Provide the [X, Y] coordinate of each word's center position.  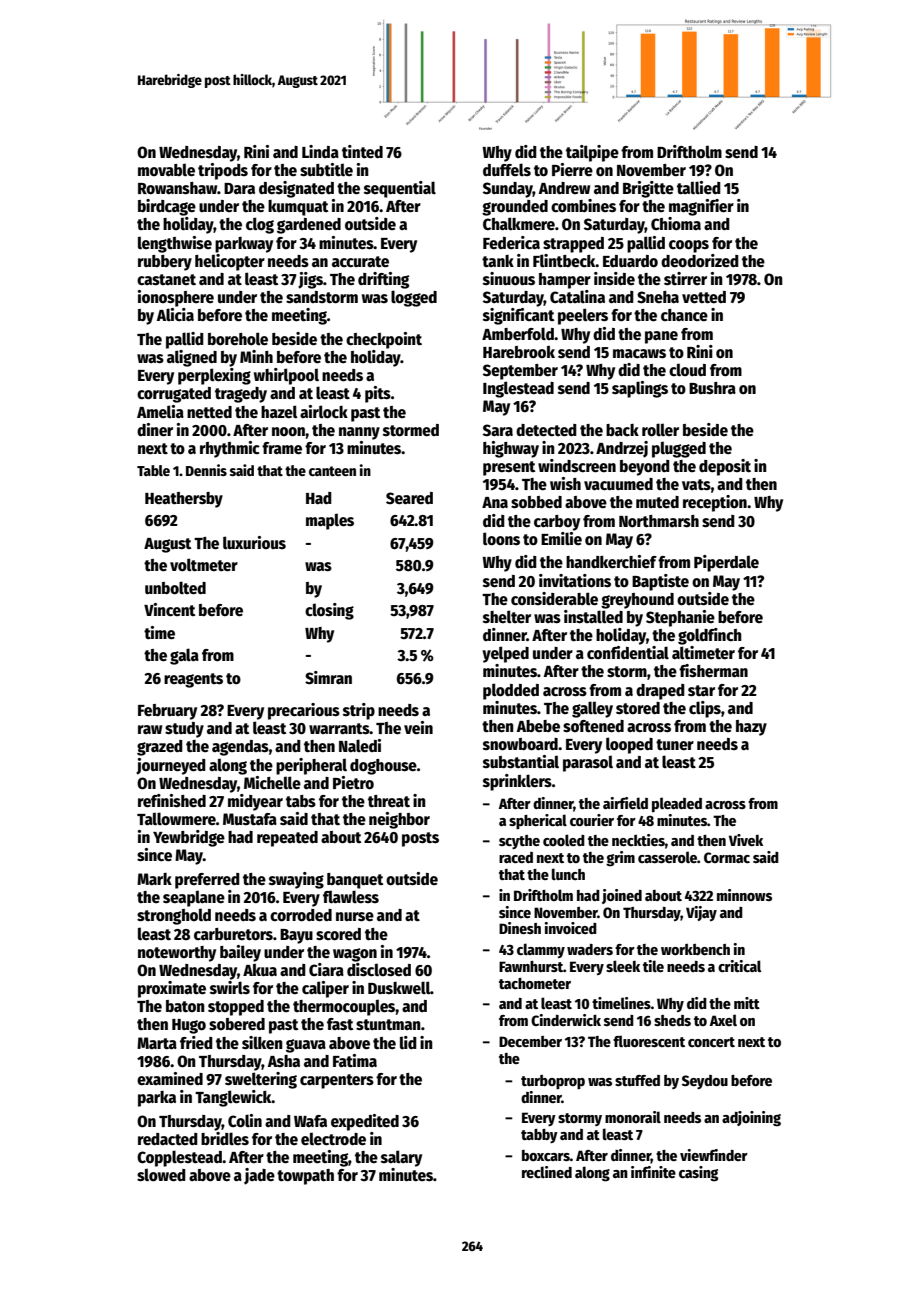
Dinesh [520, 928]
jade [259, 1176]
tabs [301, 801]
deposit [725, 467]
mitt [747, 1003]
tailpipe [592, 153]
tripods [223, 171]
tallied [699, 187]
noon [289, 432]
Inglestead [518, 389]
